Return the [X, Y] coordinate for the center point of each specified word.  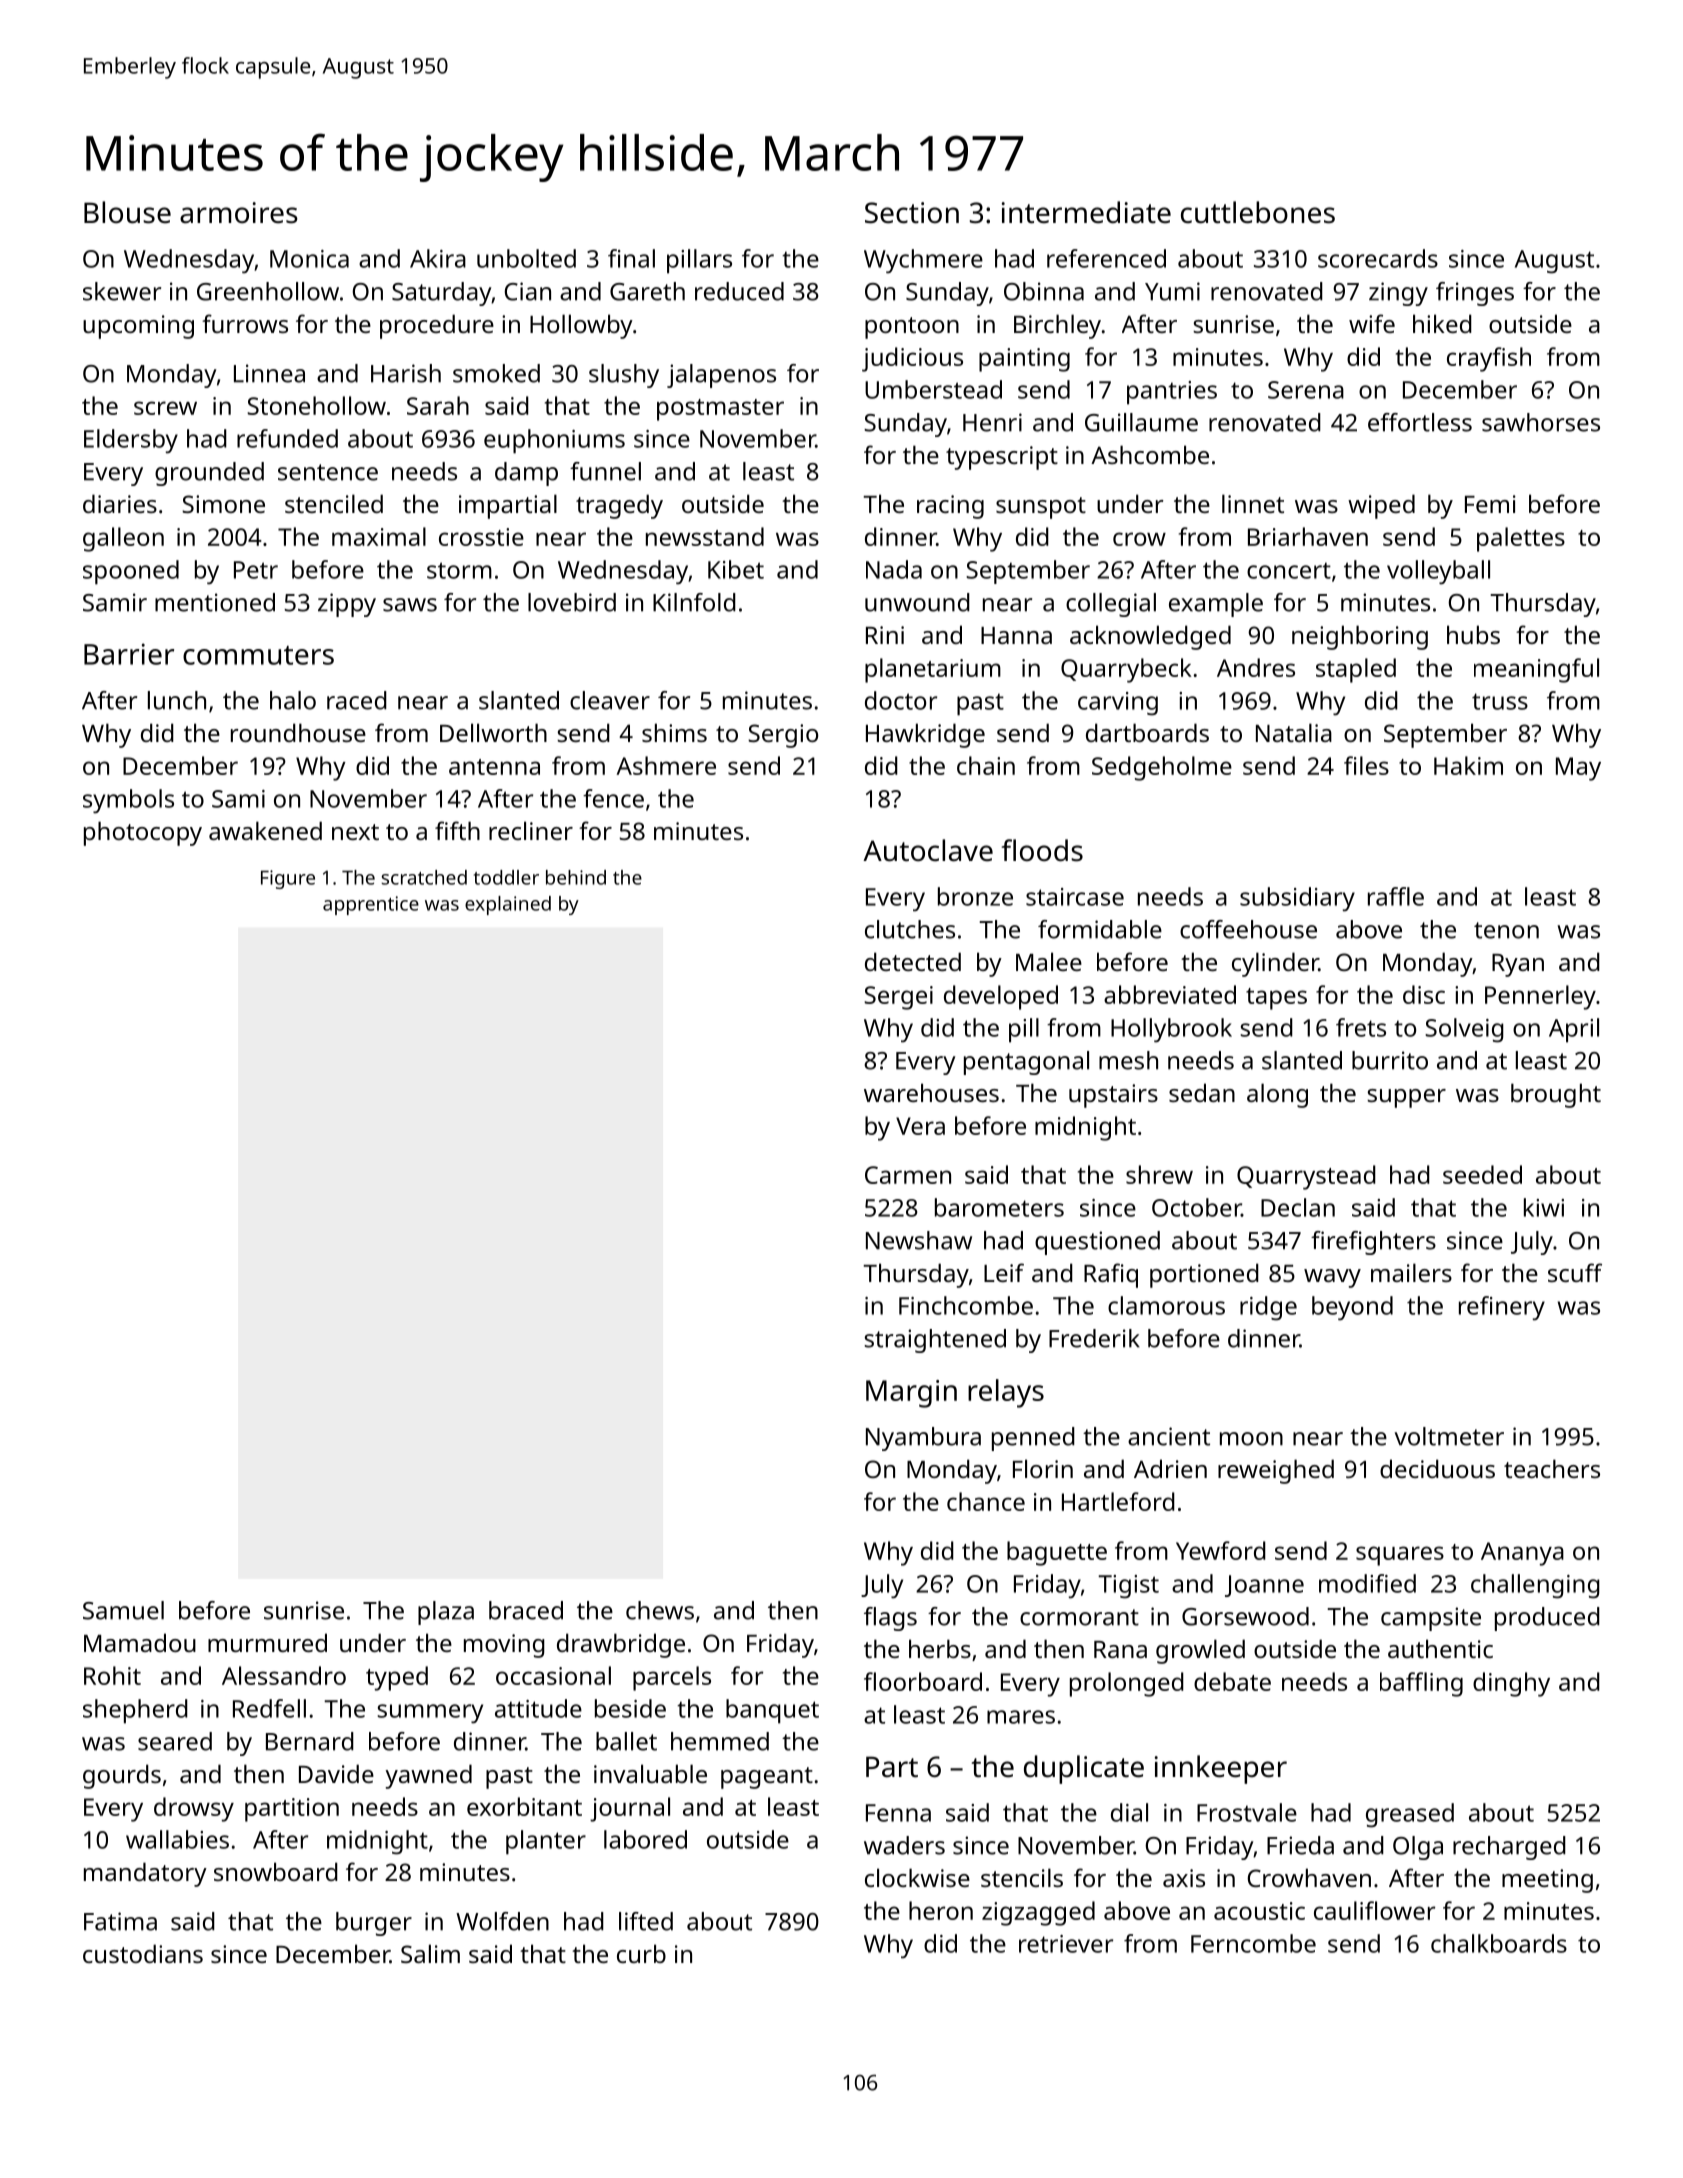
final [631, 258]
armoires [239, 213]
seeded [1482, 1174]
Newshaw [919, 1240]
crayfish [1489, 359]
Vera [920, 1126]
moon [1251, 1439]
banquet [772, 1711]
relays [1006, 1393]
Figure [288, 879]
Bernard [310, 1741]
